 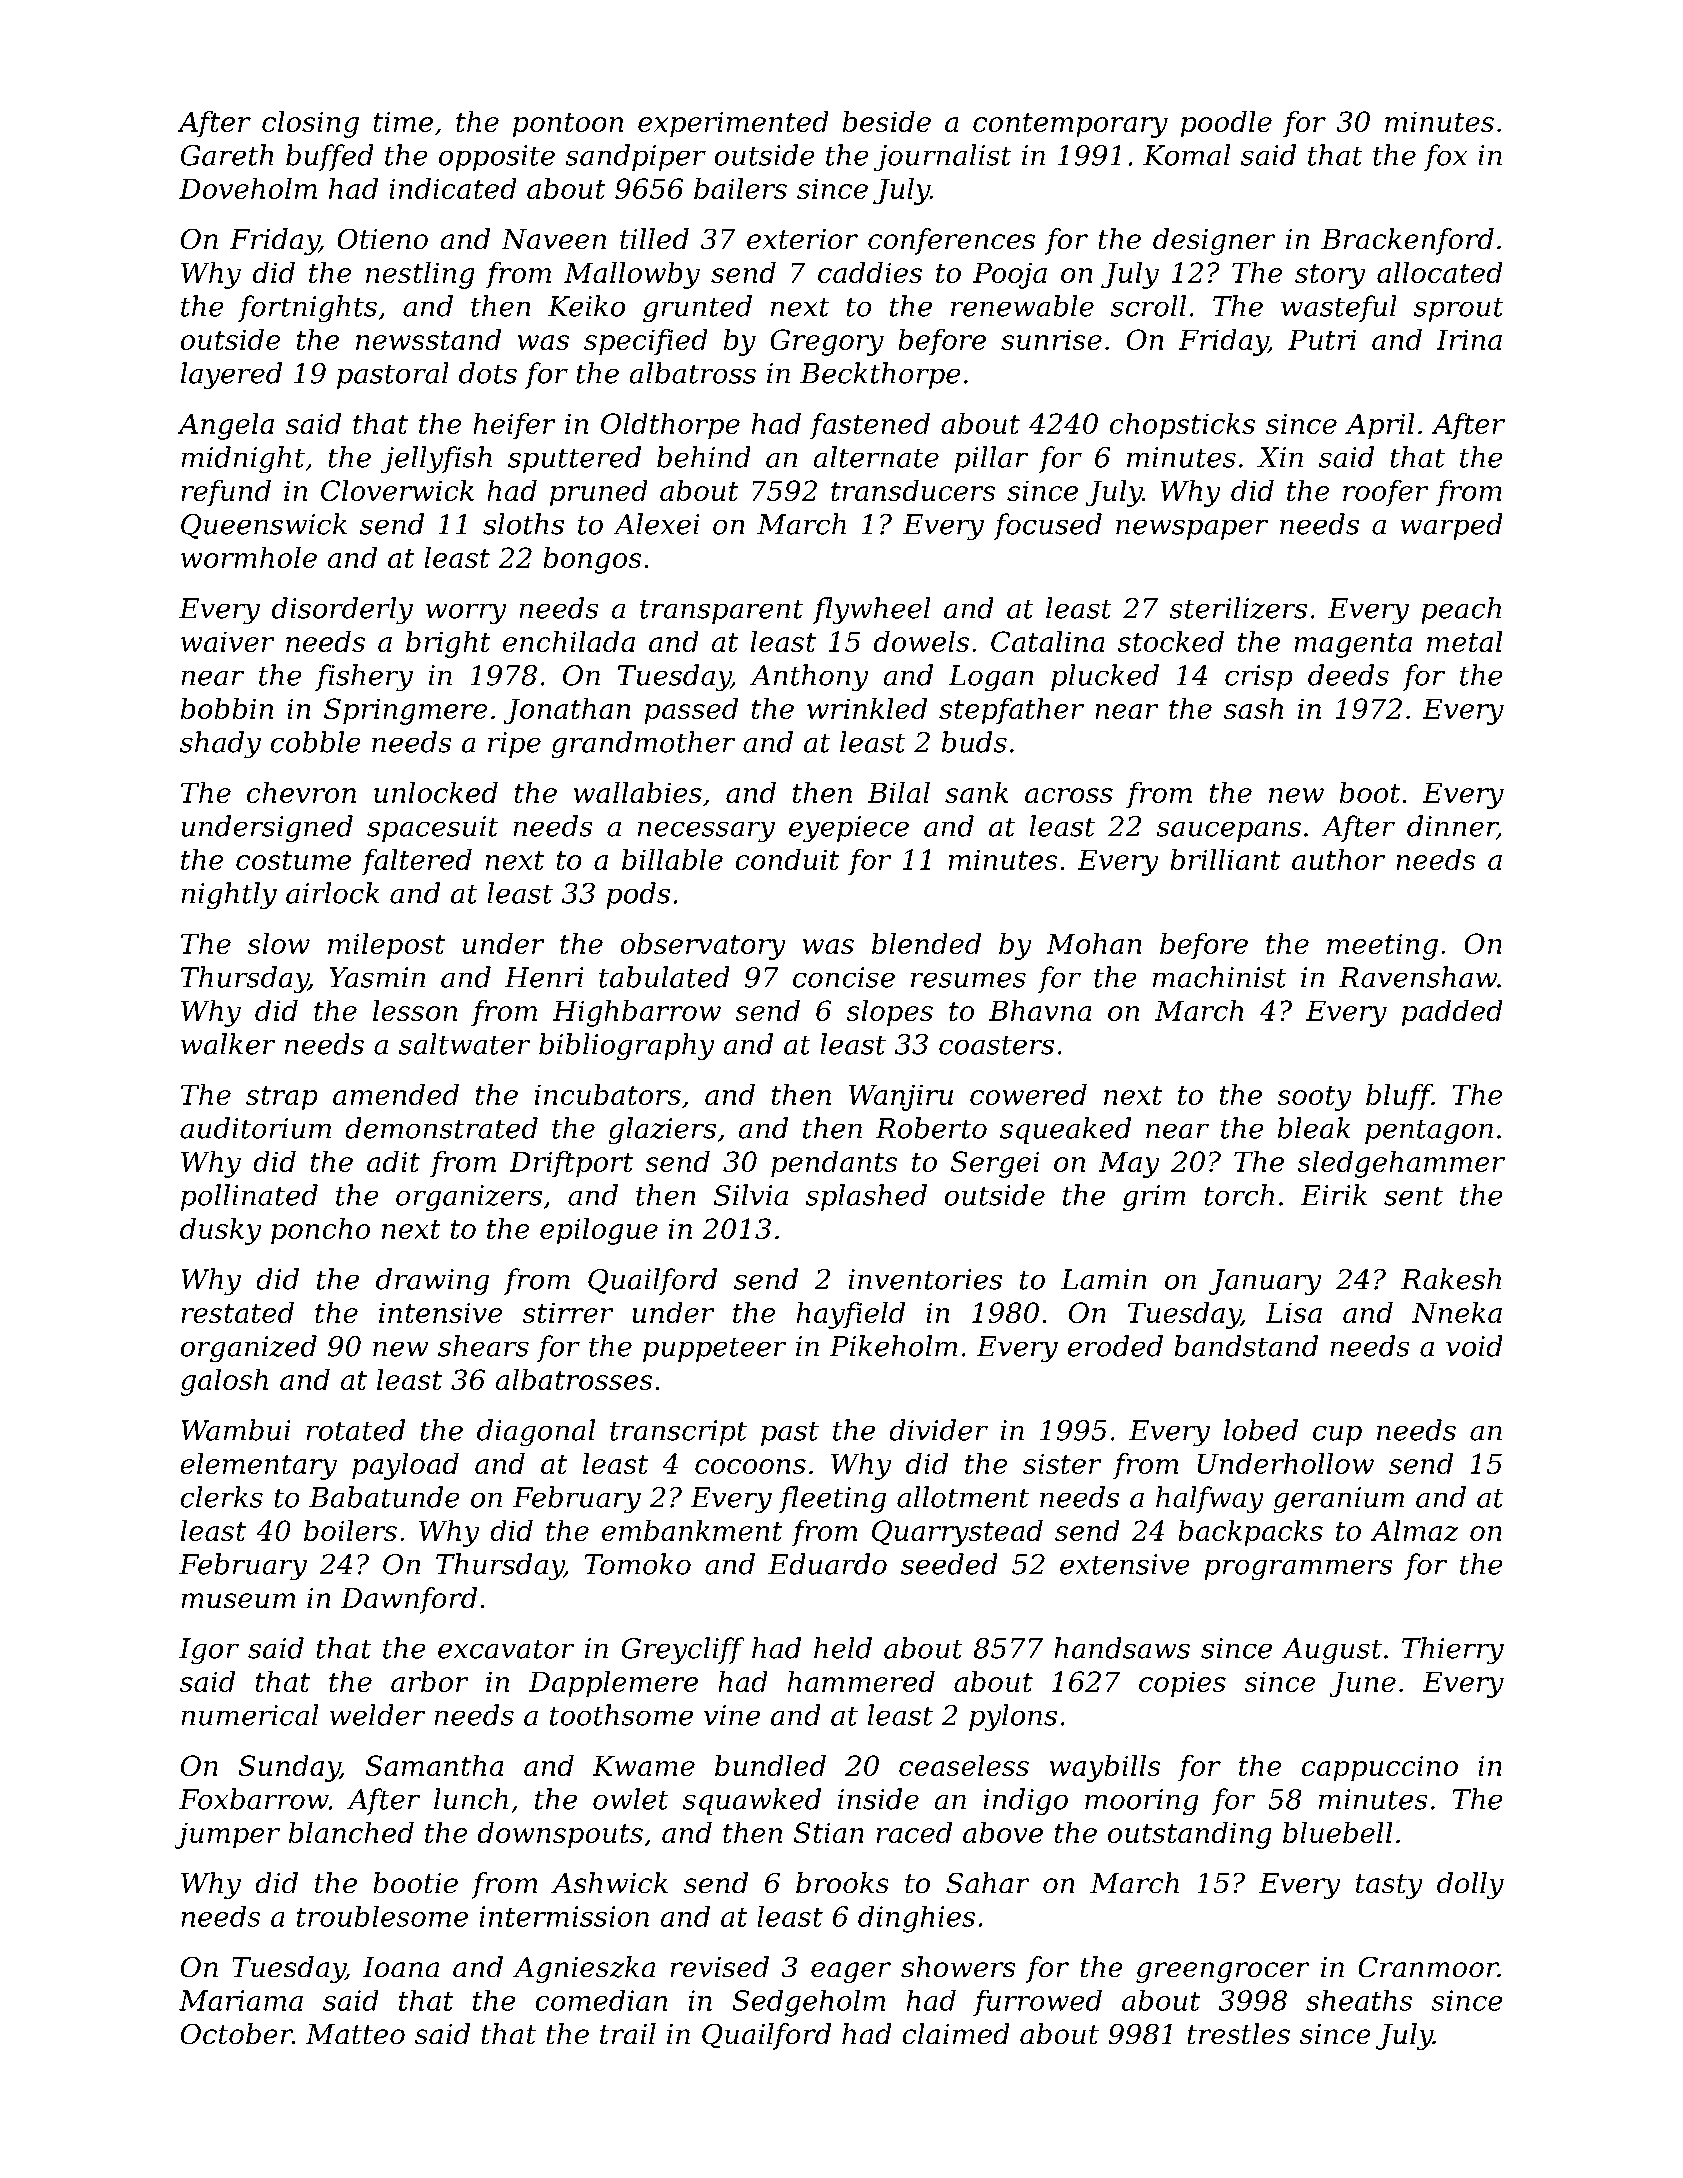 What do you see at coordinates (1415, 1531) in the document?
I see `Almaz` at bounding box center [1415, 1531].
